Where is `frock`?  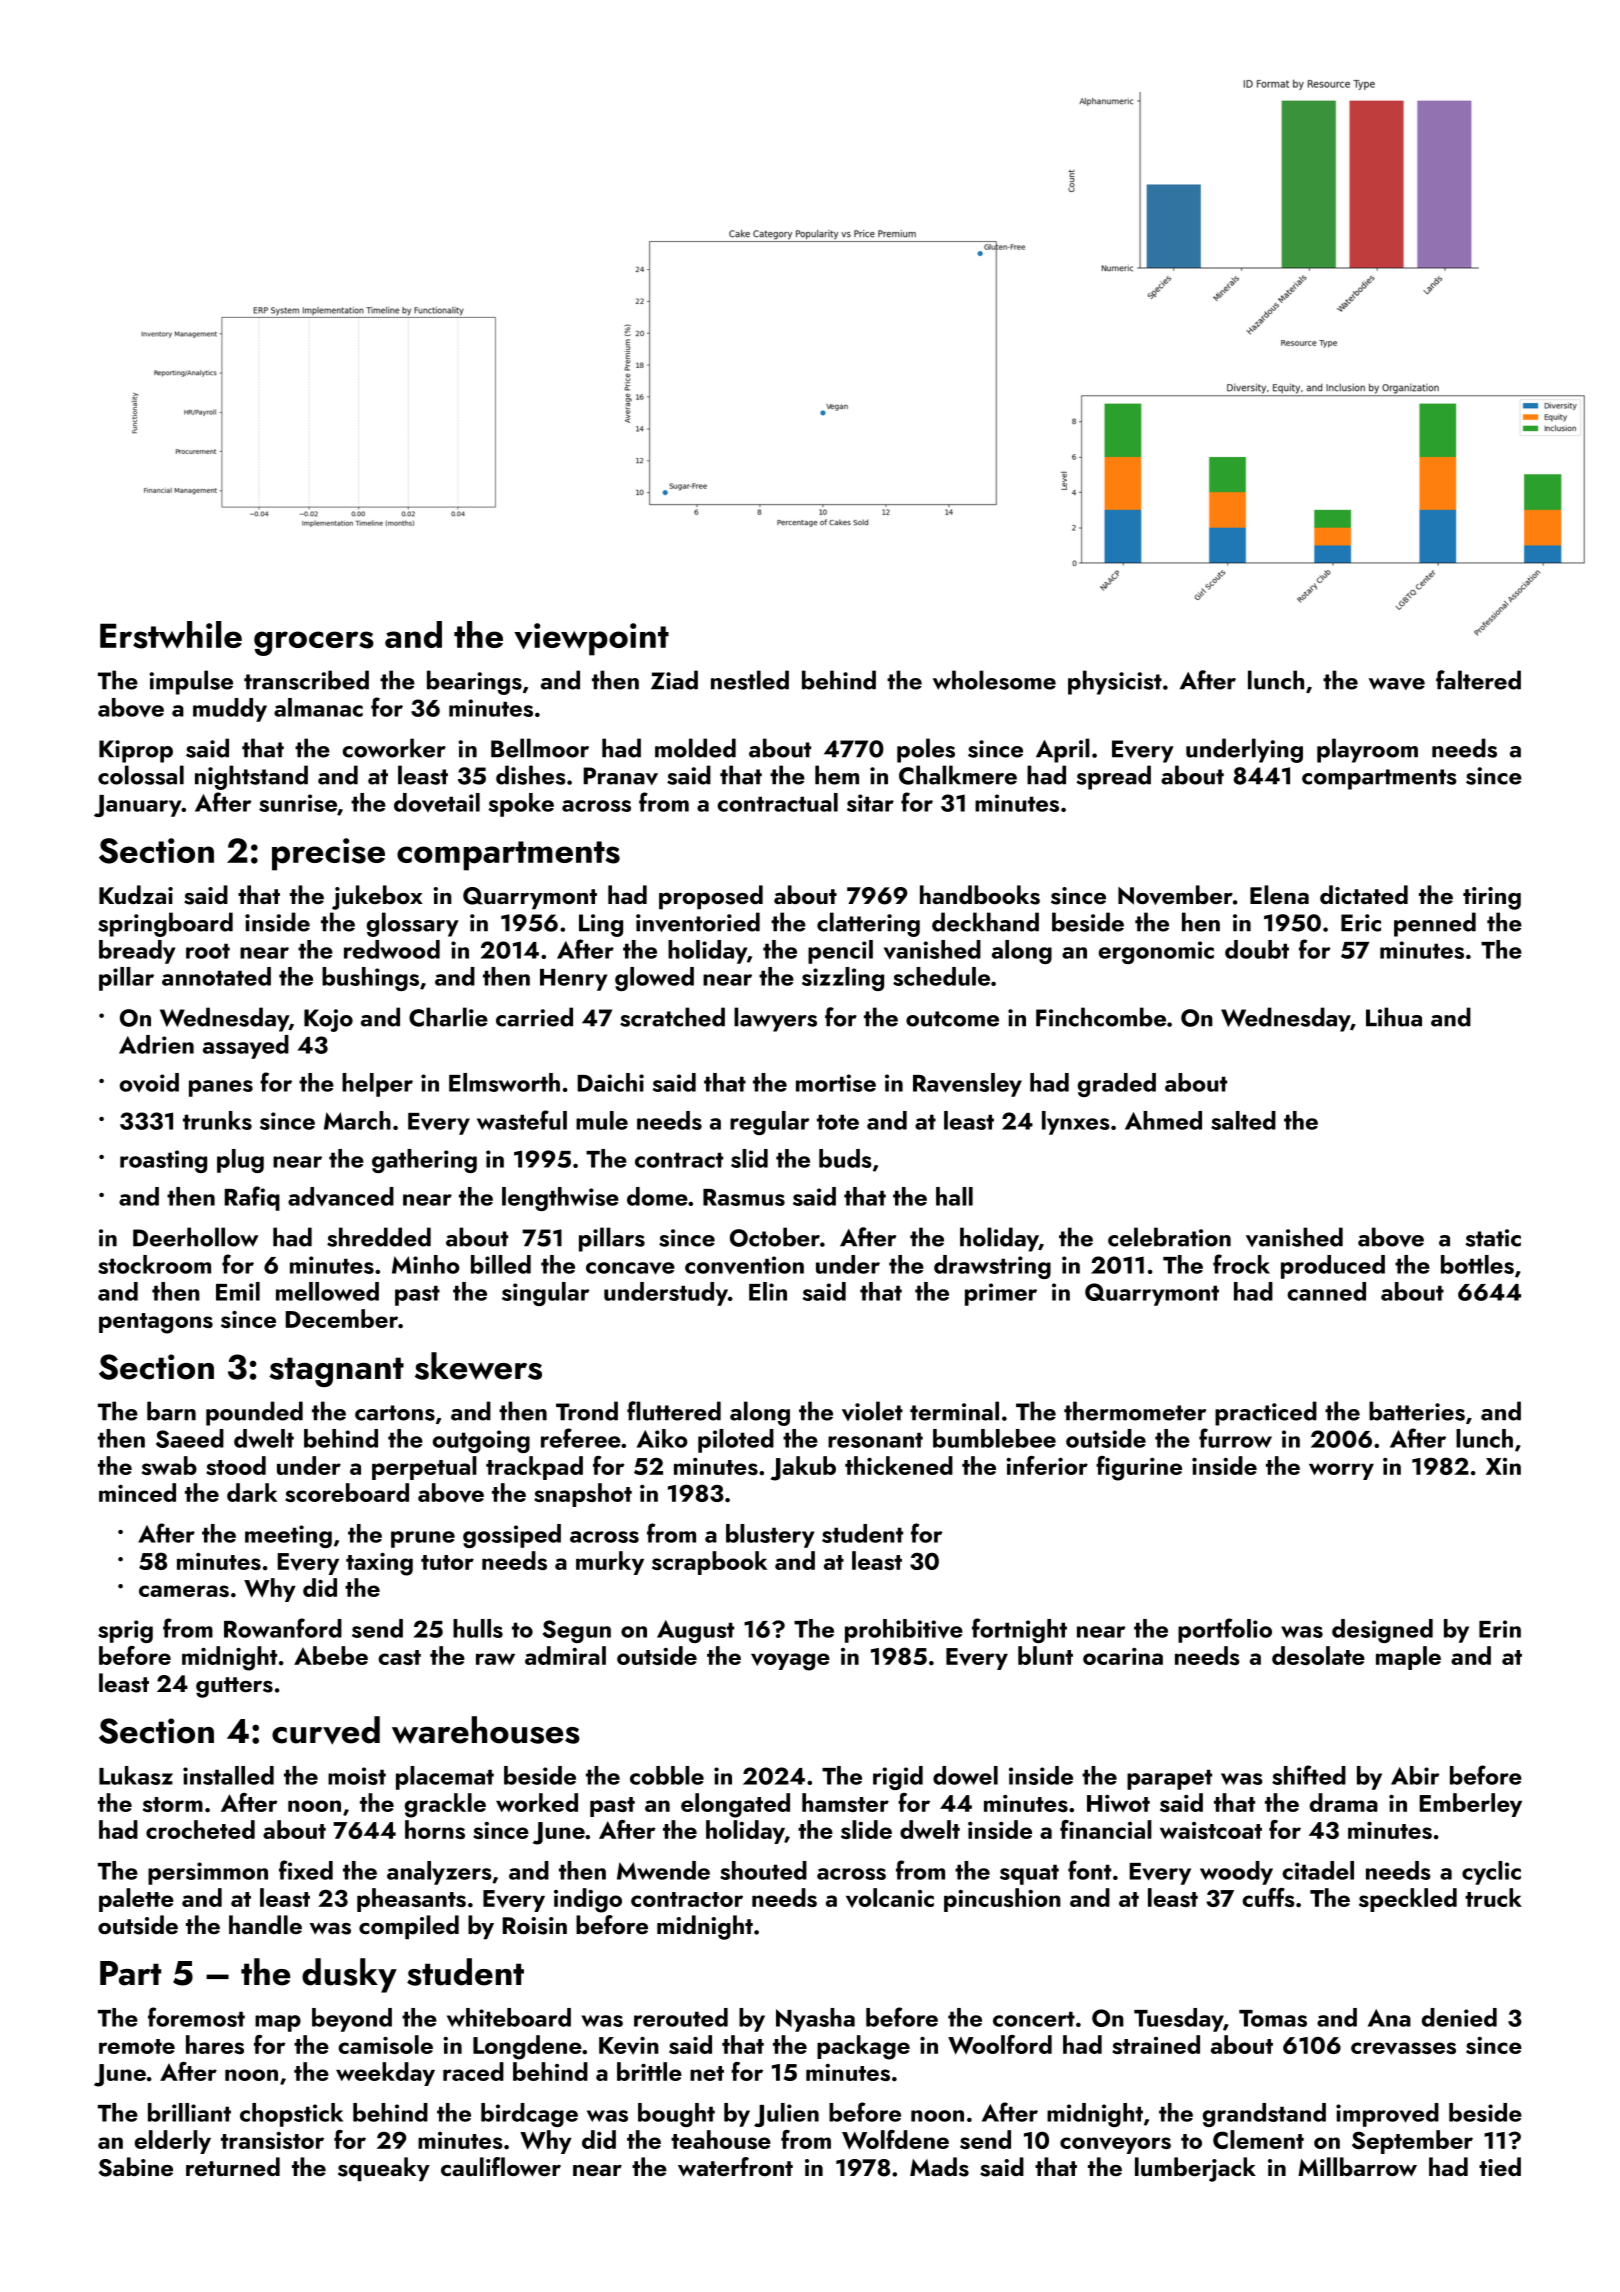 frock is located at coordinates (1241, 1264).
